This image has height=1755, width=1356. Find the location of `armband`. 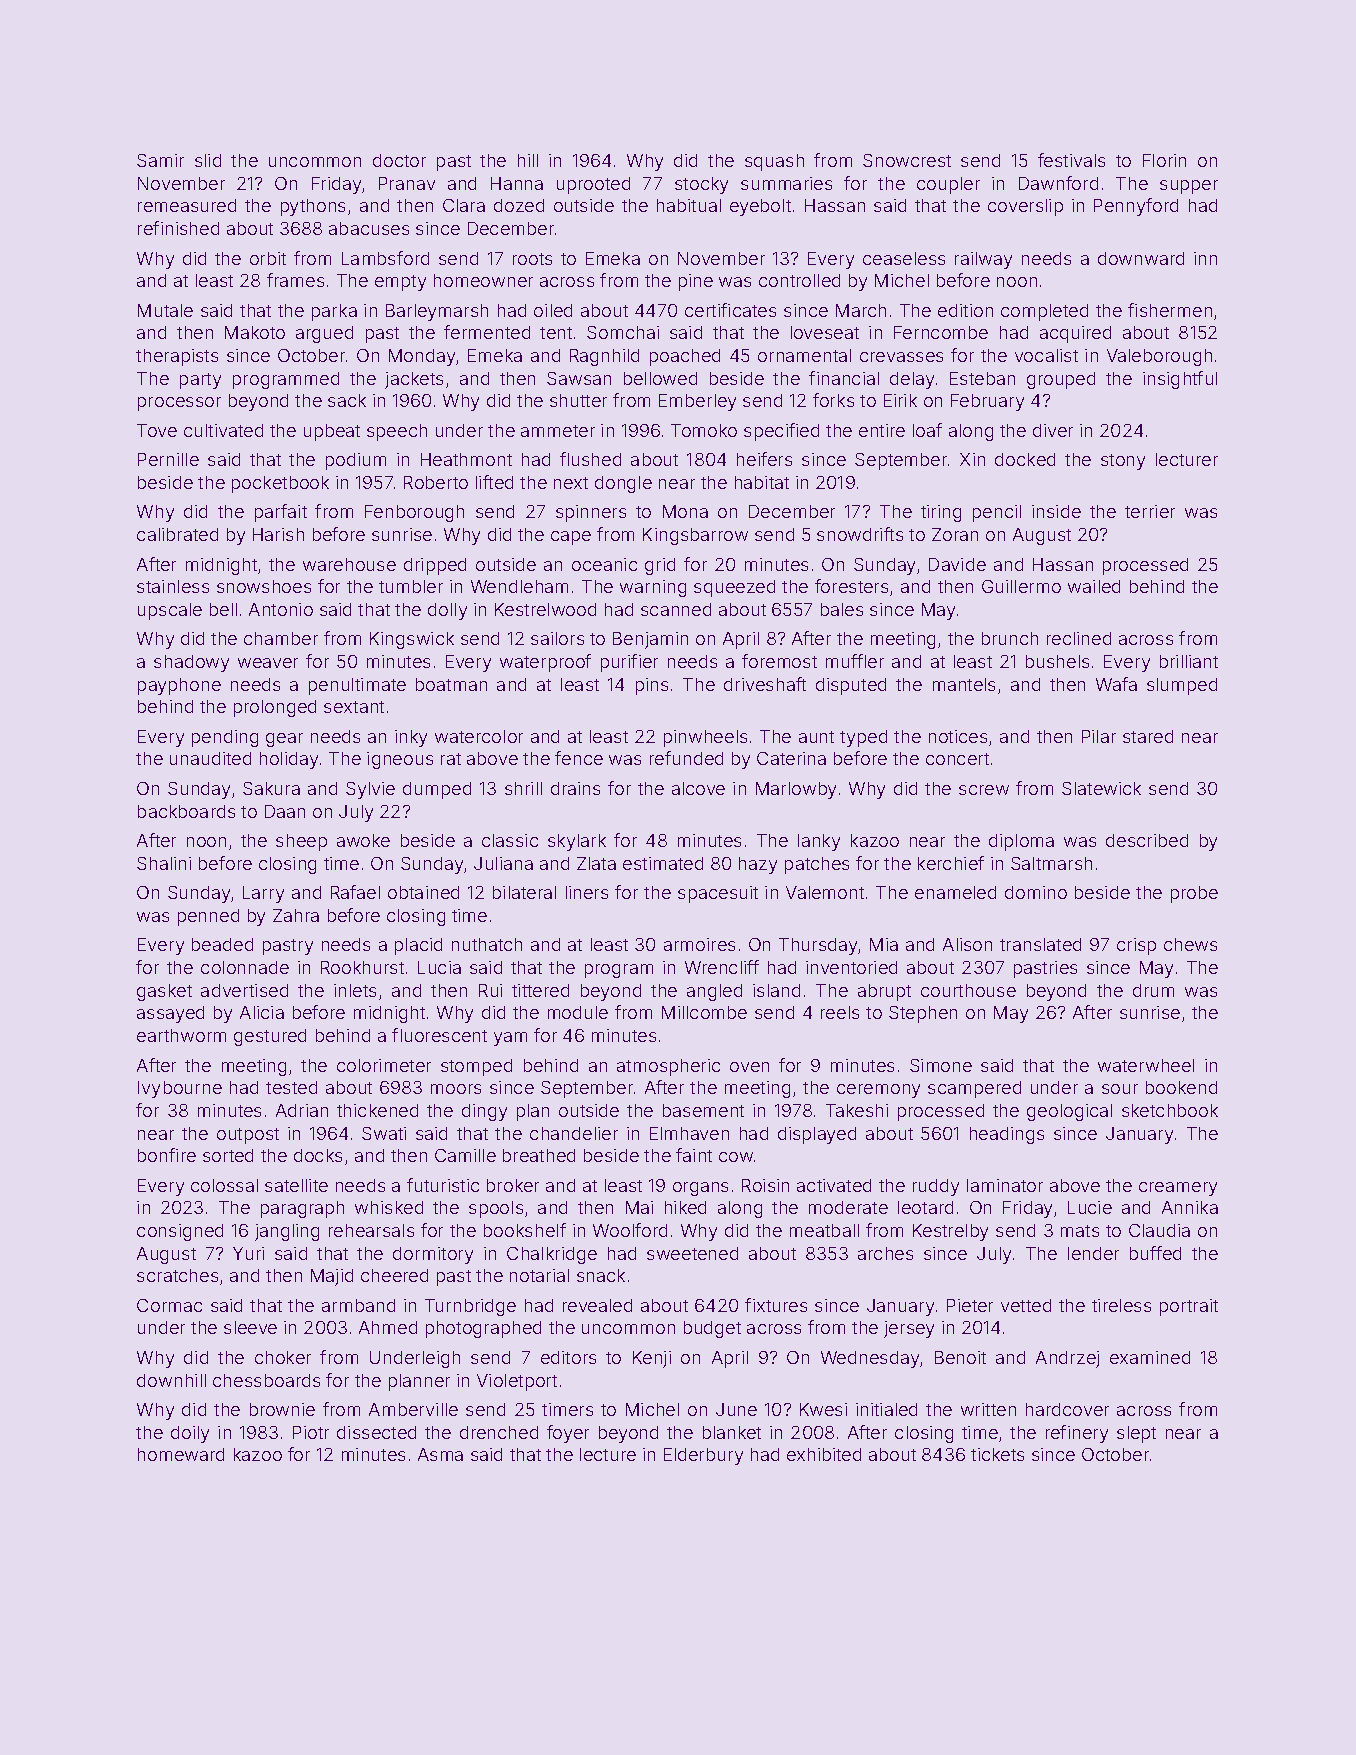

armband is located at coordinates (358, 1305).
